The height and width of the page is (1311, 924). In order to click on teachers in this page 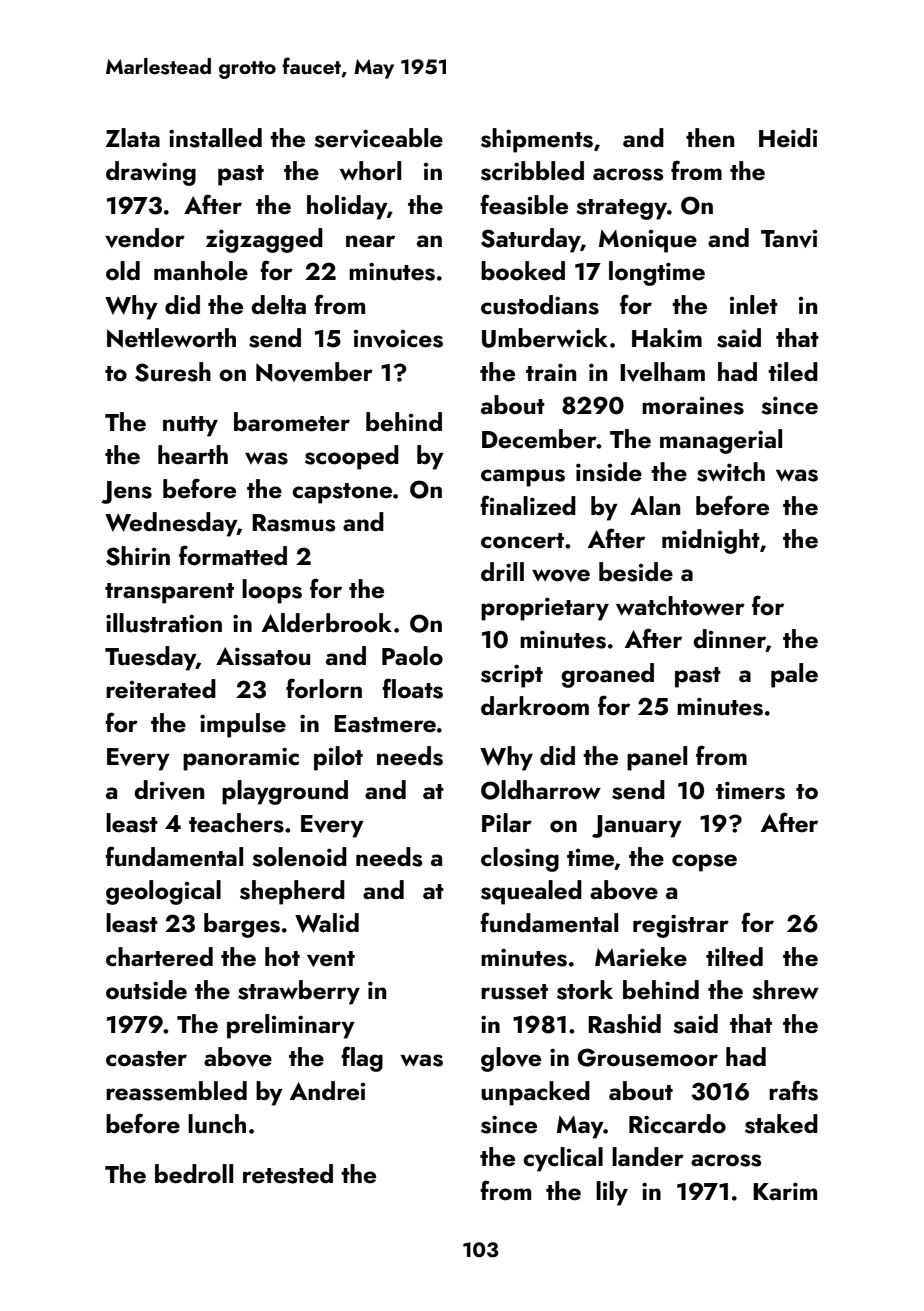, I will do `click(236, 823)`.
